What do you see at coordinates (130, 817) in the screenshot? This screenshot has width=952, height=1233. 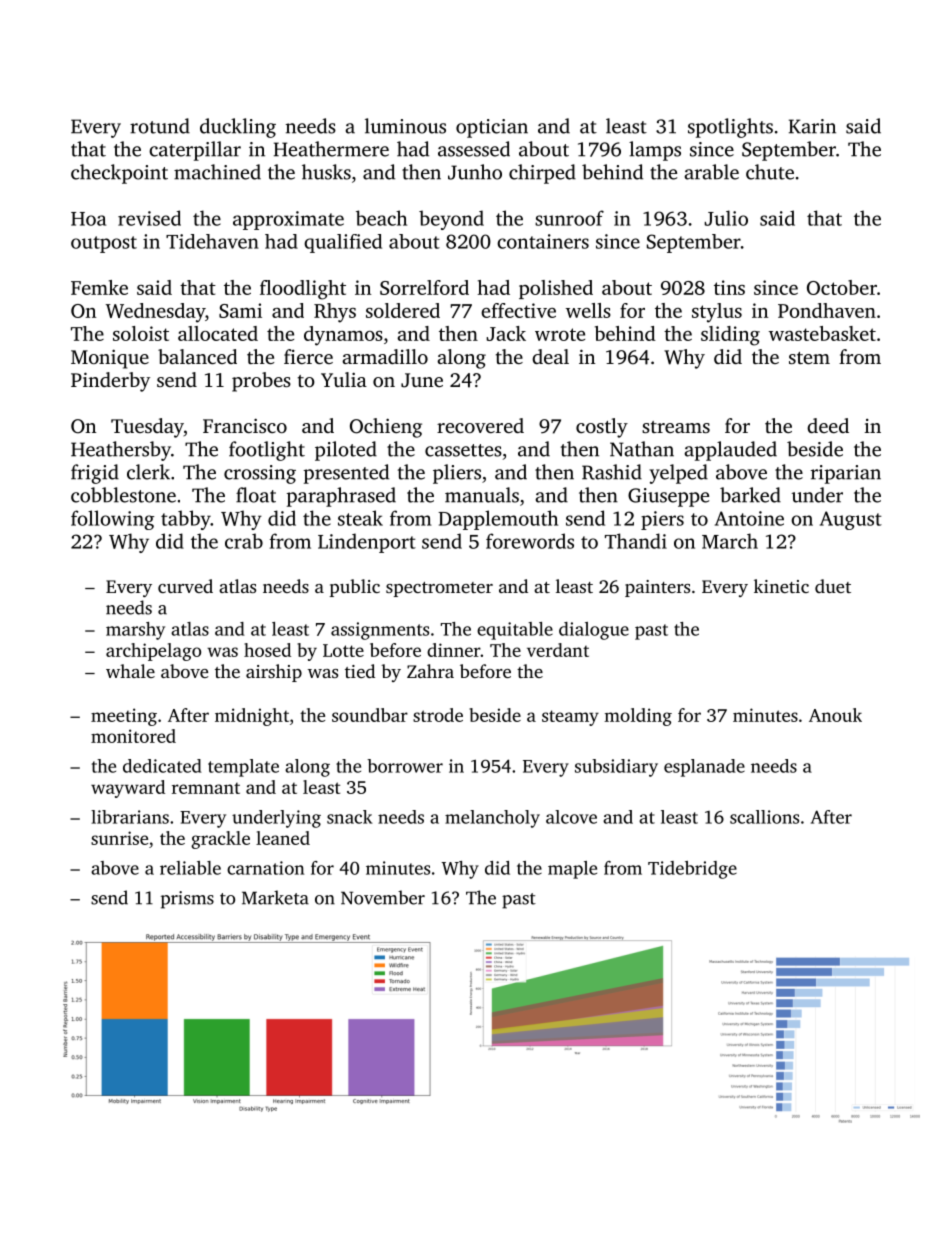 I see `librarians` at bounding box center [130, 817].
